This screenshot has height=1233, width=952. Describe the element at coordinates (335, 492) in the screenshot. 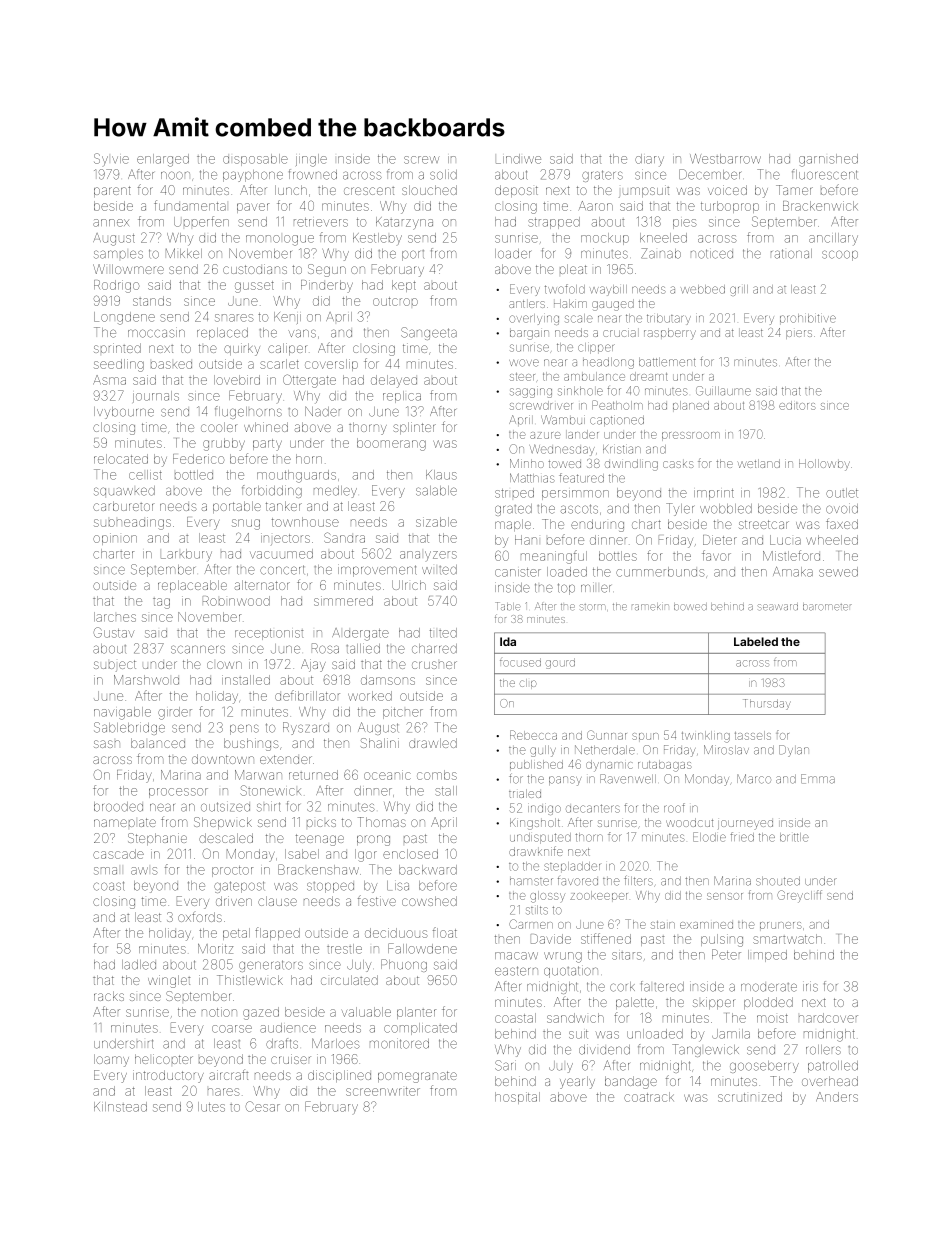

I see `medley` at that location.
